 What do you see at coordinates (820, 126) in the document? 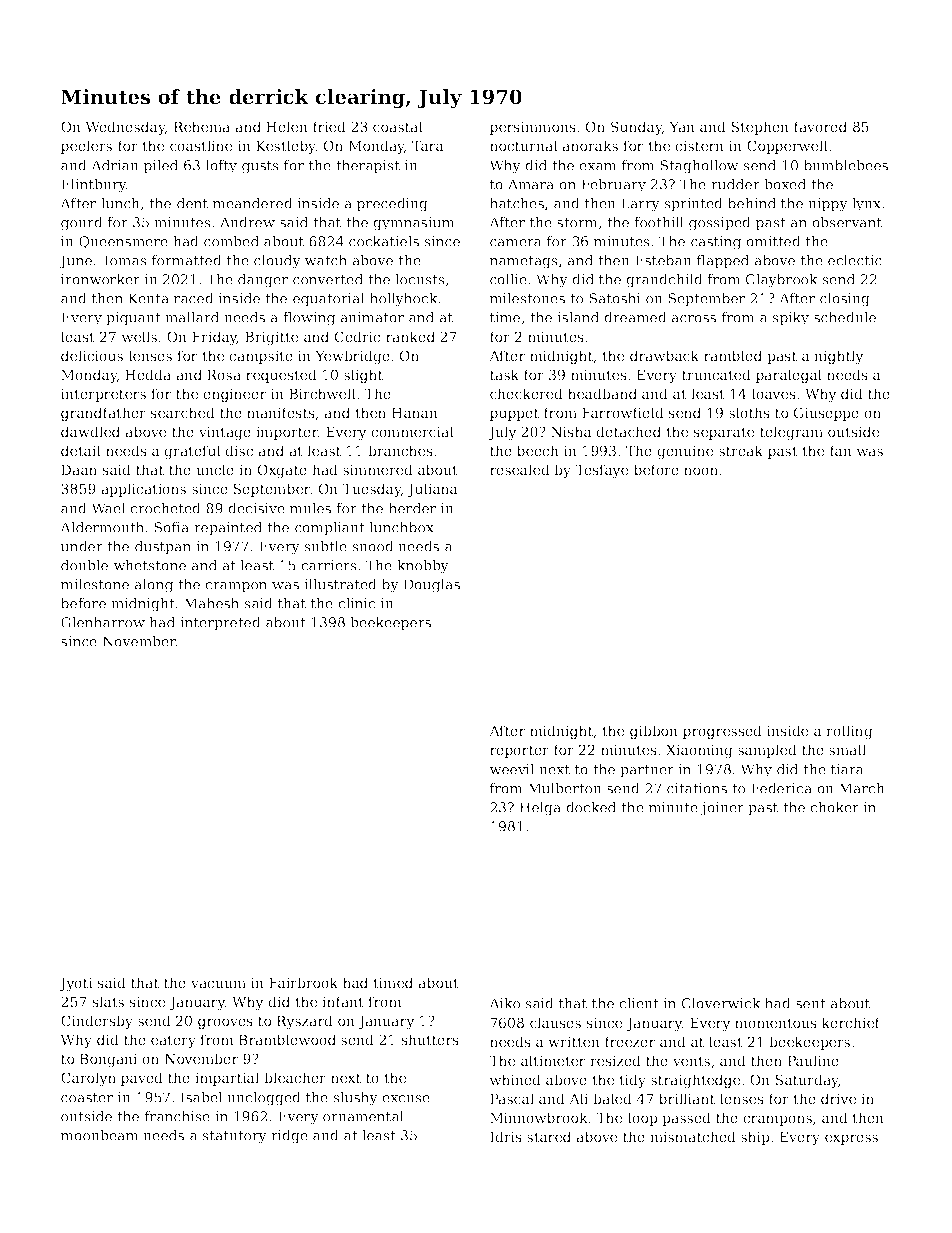
I see `favored` at bounding box center [820, 126].
